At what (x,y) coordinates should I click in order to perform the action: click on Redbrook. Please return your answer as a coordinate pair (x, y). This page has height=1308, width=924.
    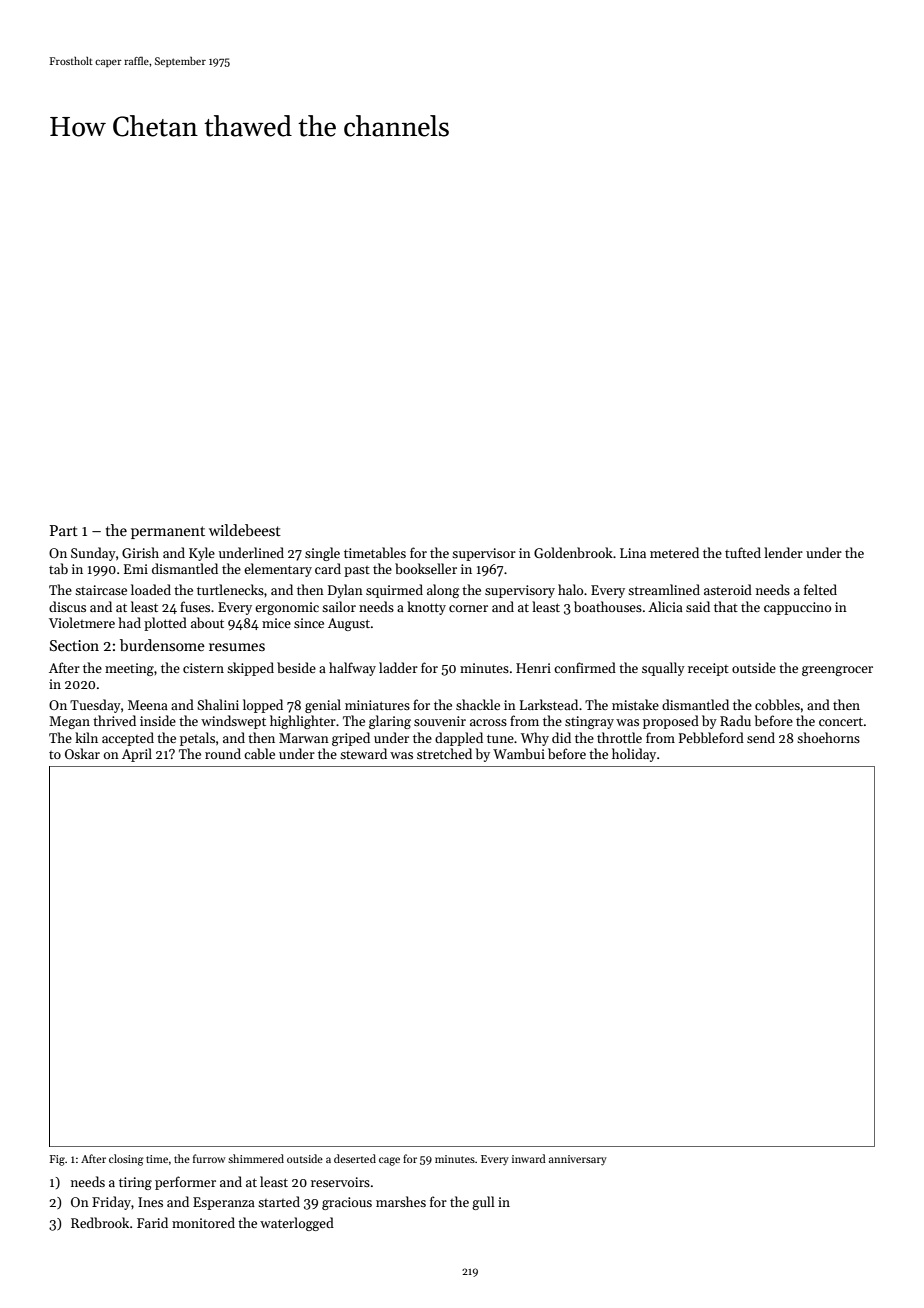
    Looking at the image, I should click on (100, 1222).
